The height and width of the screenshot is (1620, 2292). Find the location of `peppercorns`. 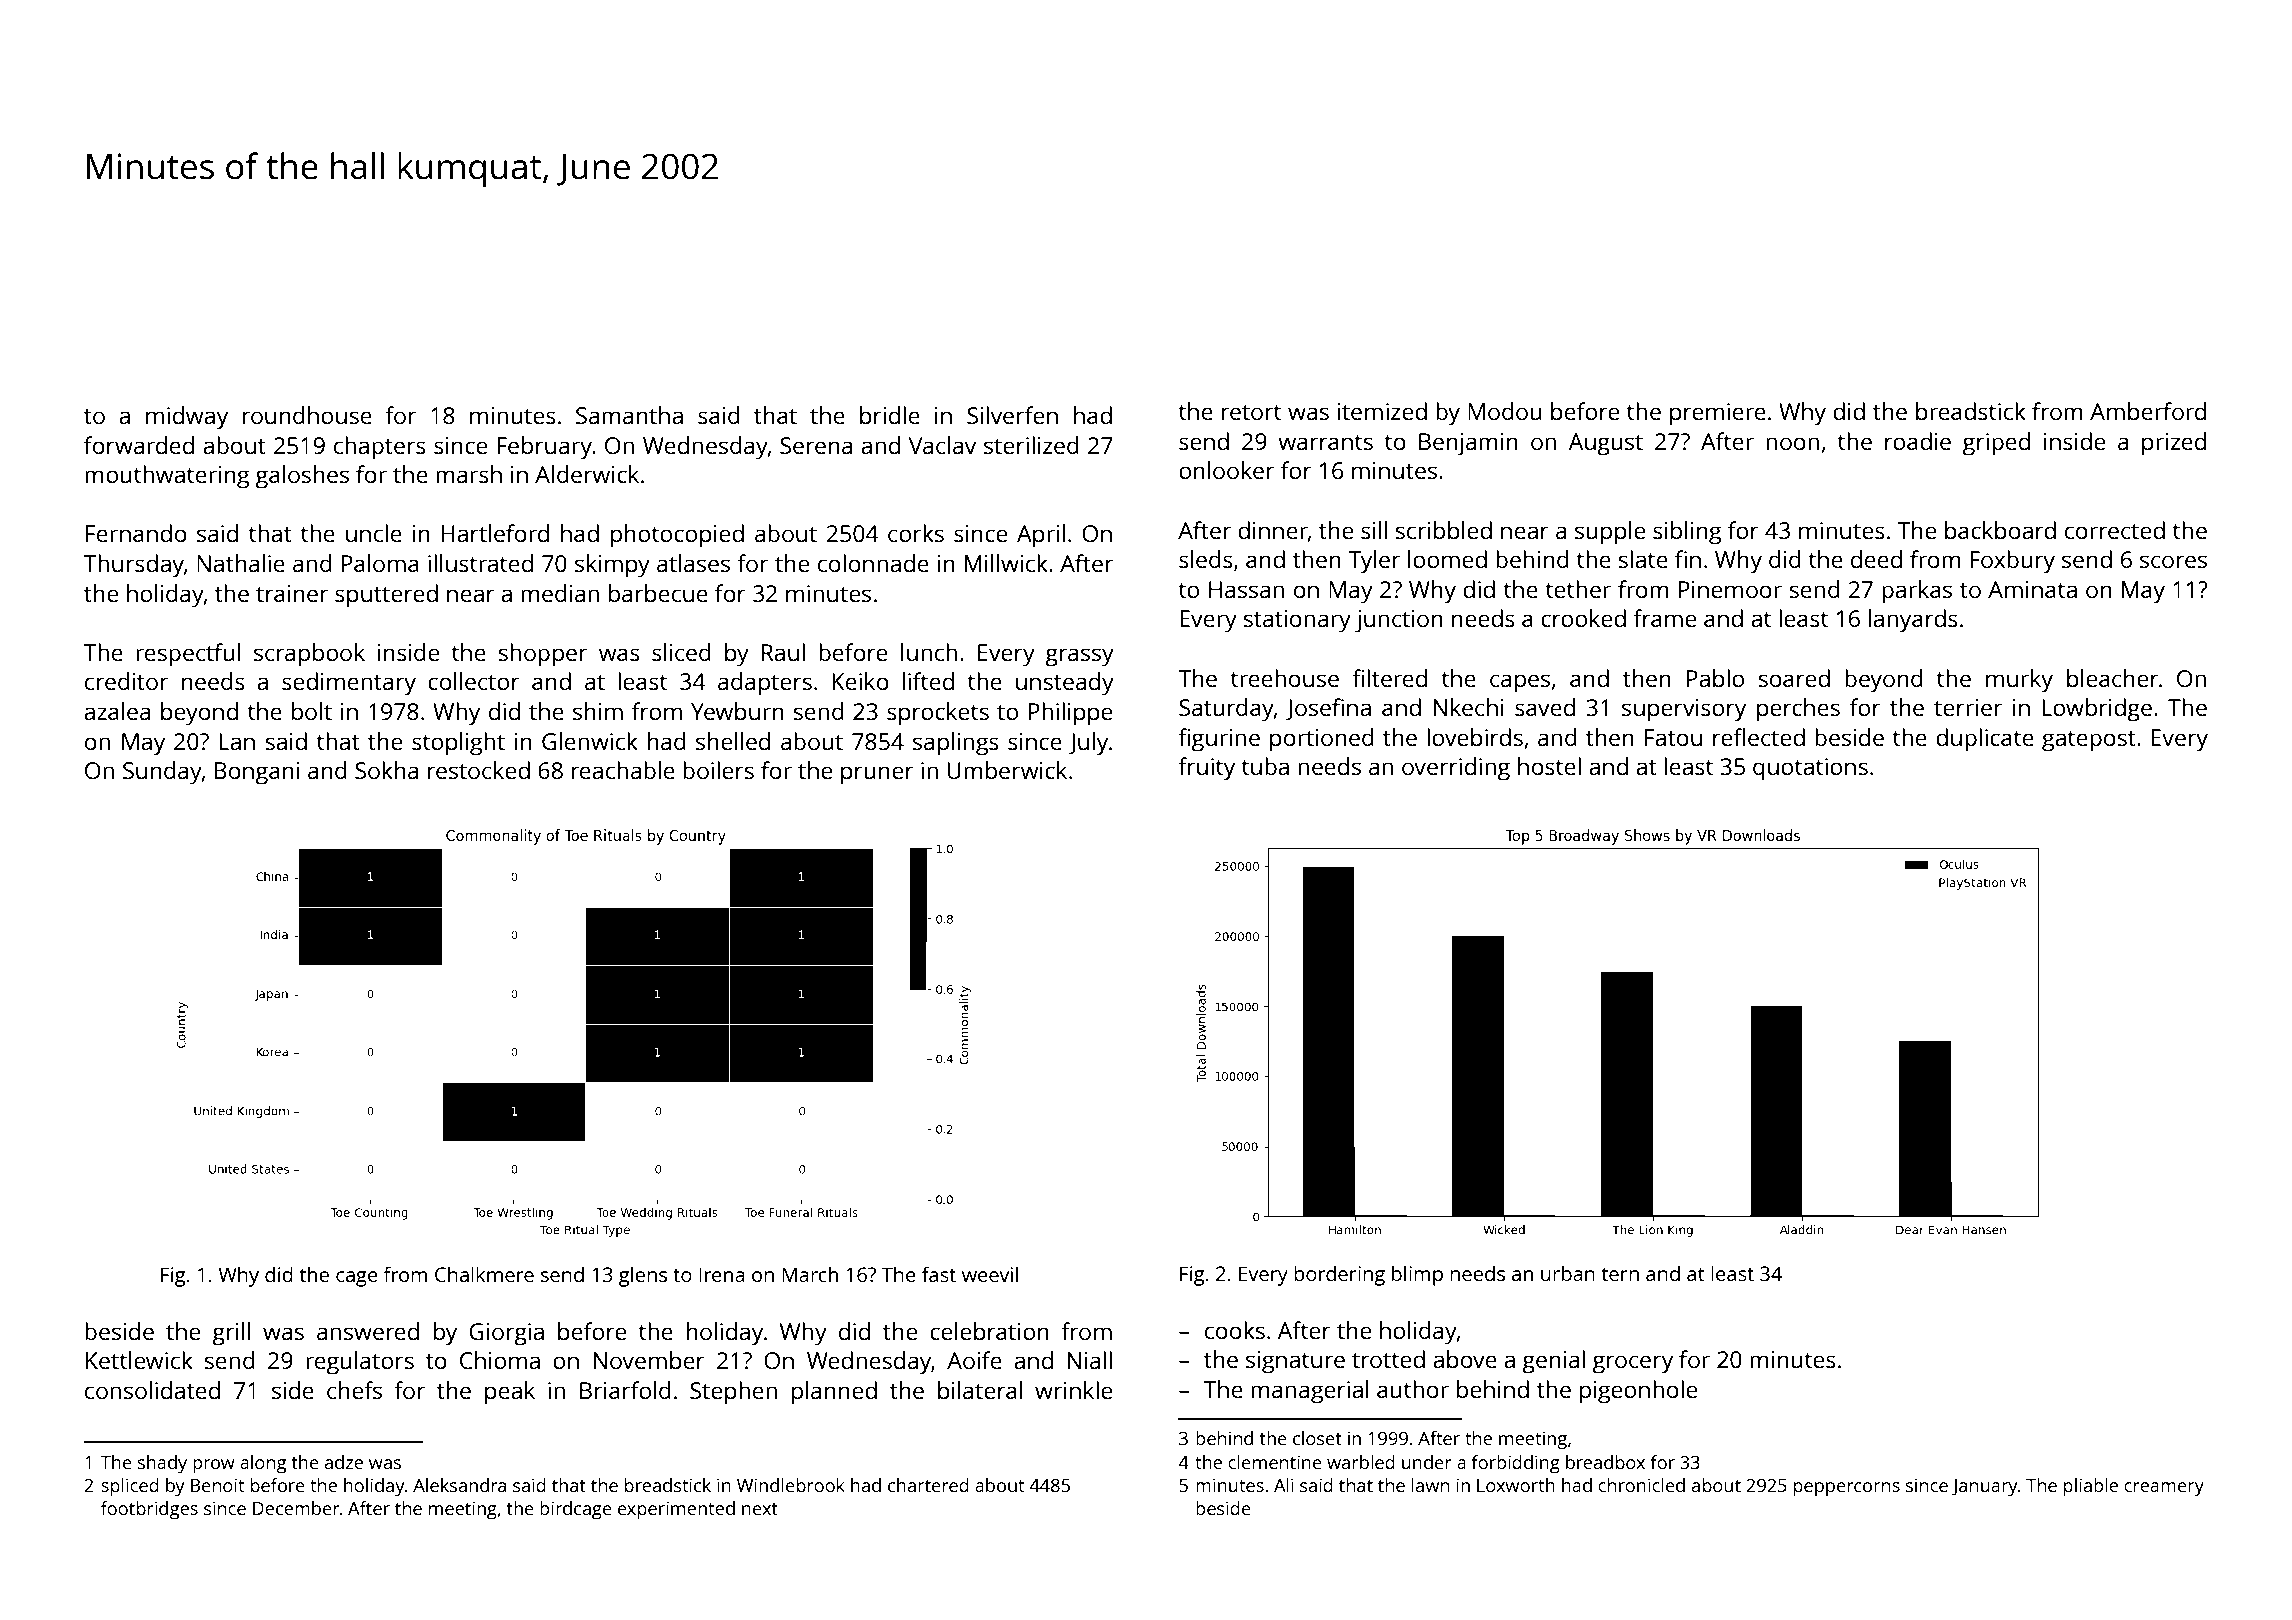

peppercorns is located at coordinates (1847, 1489).
